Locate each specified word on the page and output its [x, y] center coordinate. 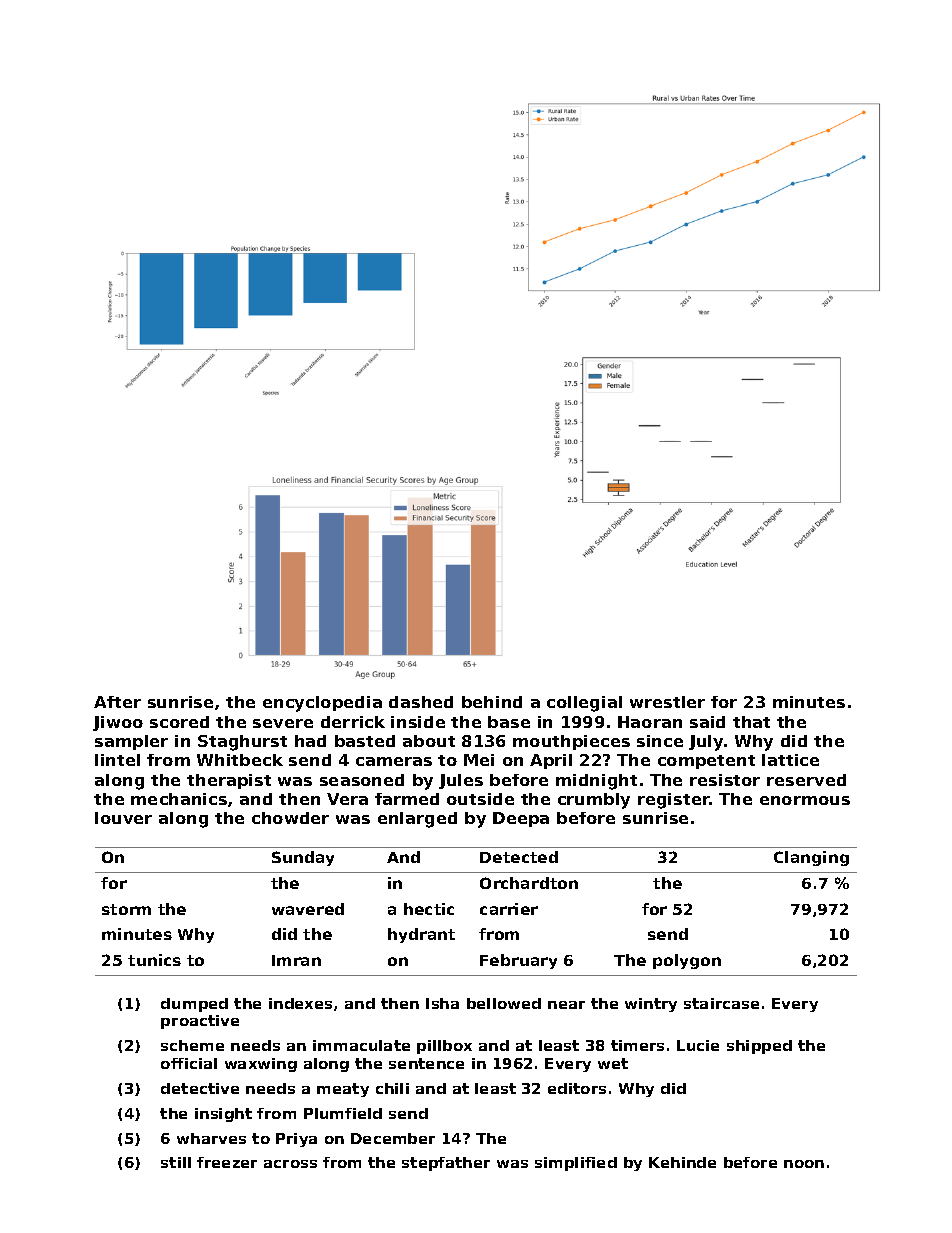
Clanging [811, 858]
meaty [343, 1090]
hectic [429, 909]
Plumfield [343, 1113]
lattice [790, 760]
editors [577, 1088]
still [176, 1162]
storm [126, 909]
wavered [308, 909]
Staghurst [242, 743]
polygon [687, 961]
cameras [394, 761]
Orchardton [529, 883]
